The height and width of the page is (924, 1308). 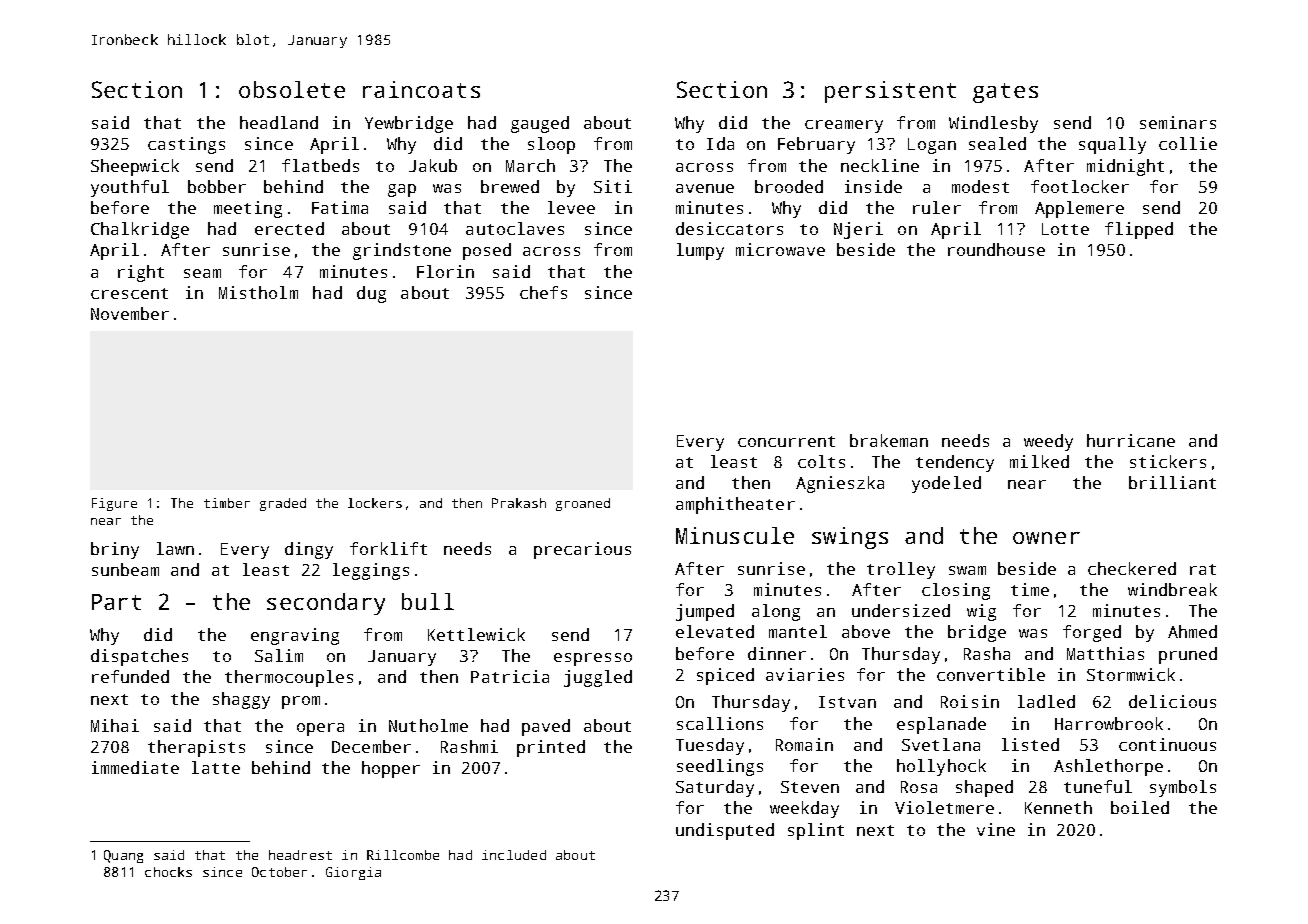 What do you see at coordinates (375, 503) in the page?
I see `lockers` at bounding box center [375, 503].
